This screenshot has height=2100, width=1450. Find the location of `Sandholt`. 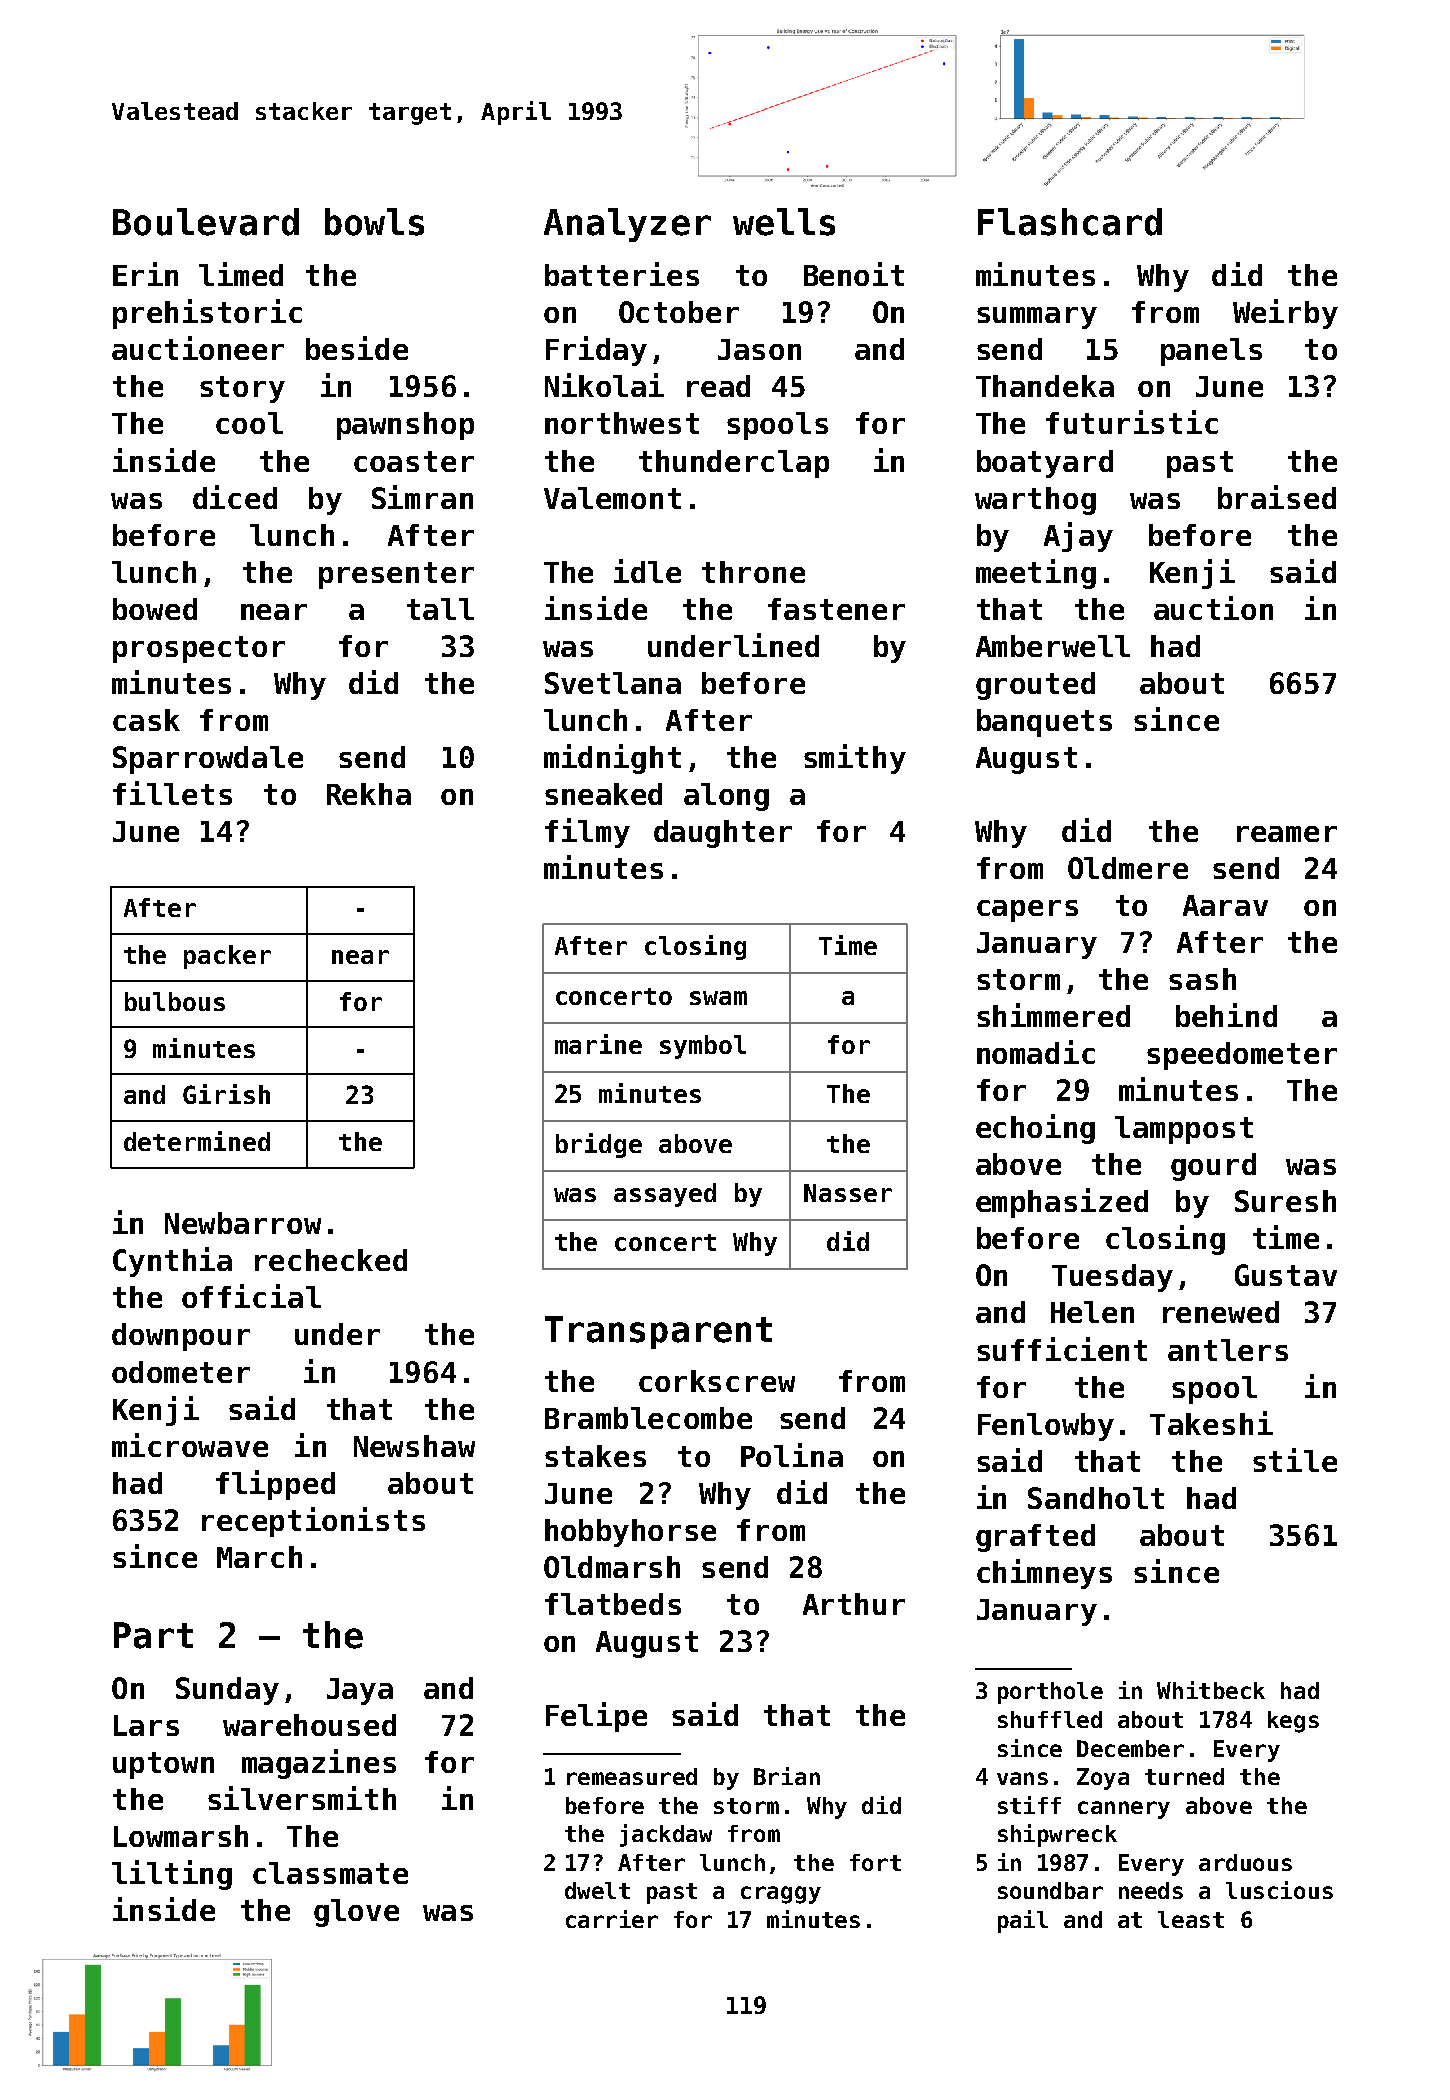

Sandholt is located at coordinates (1096, 1498).
